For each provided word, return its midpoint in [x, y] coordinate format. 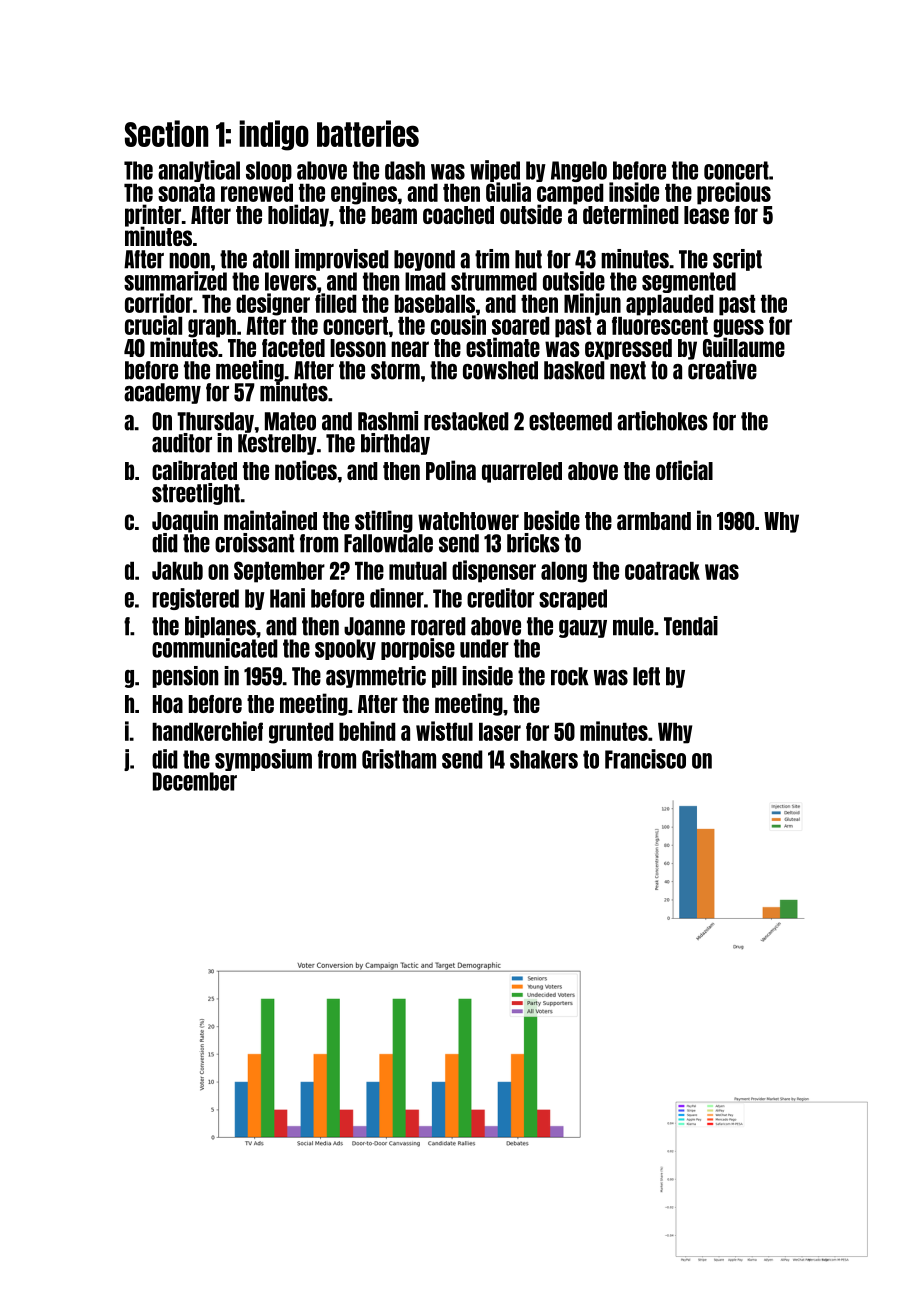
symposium [263, 760]
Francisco [645, 759]
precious [734, 193]
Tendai [691, 626]
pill [444, 677]
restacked [466, 421]
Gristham [399, 759]
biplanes [220, 627]
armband [654, 521]
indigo [274, 135]
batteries [368, 133]
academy [162, 393]
